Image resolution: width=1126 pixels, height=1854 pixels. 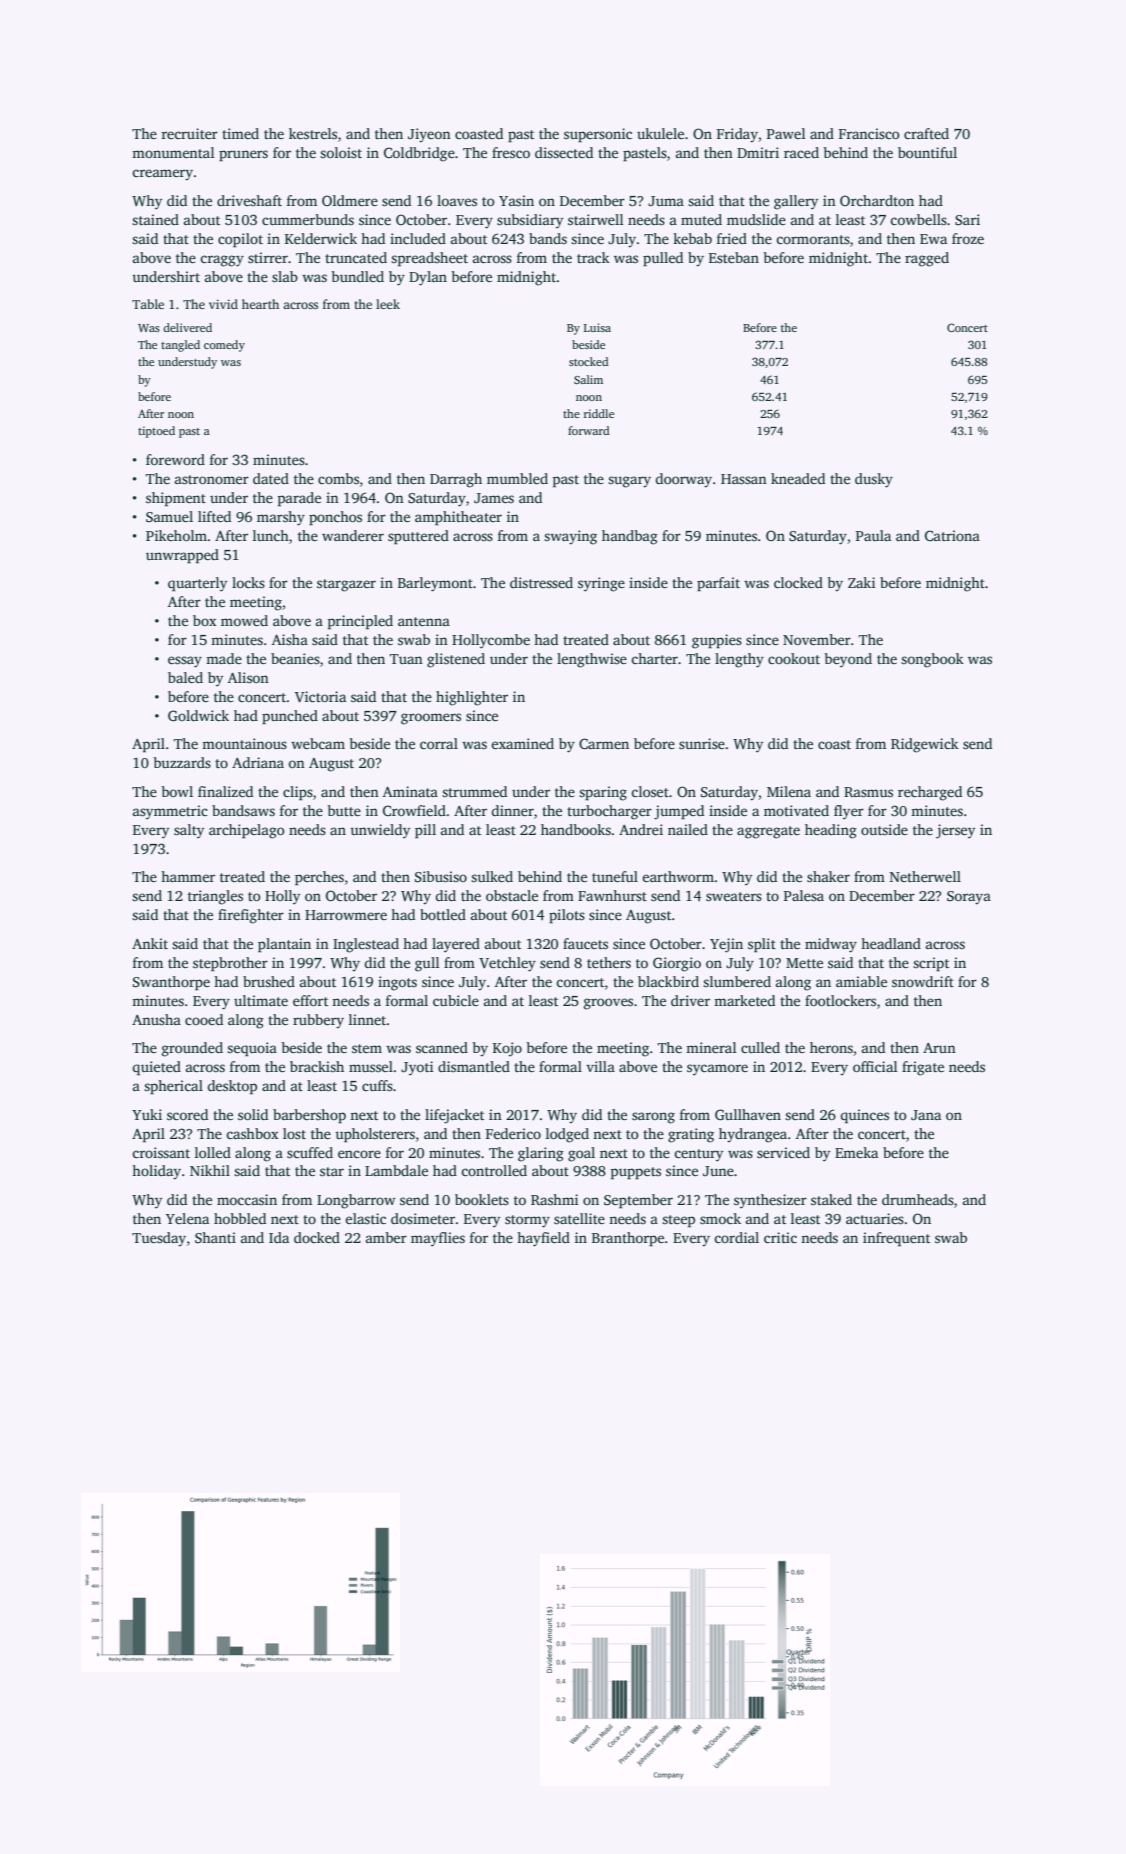 I want to click on riddle, so click(x=599, y=413).
